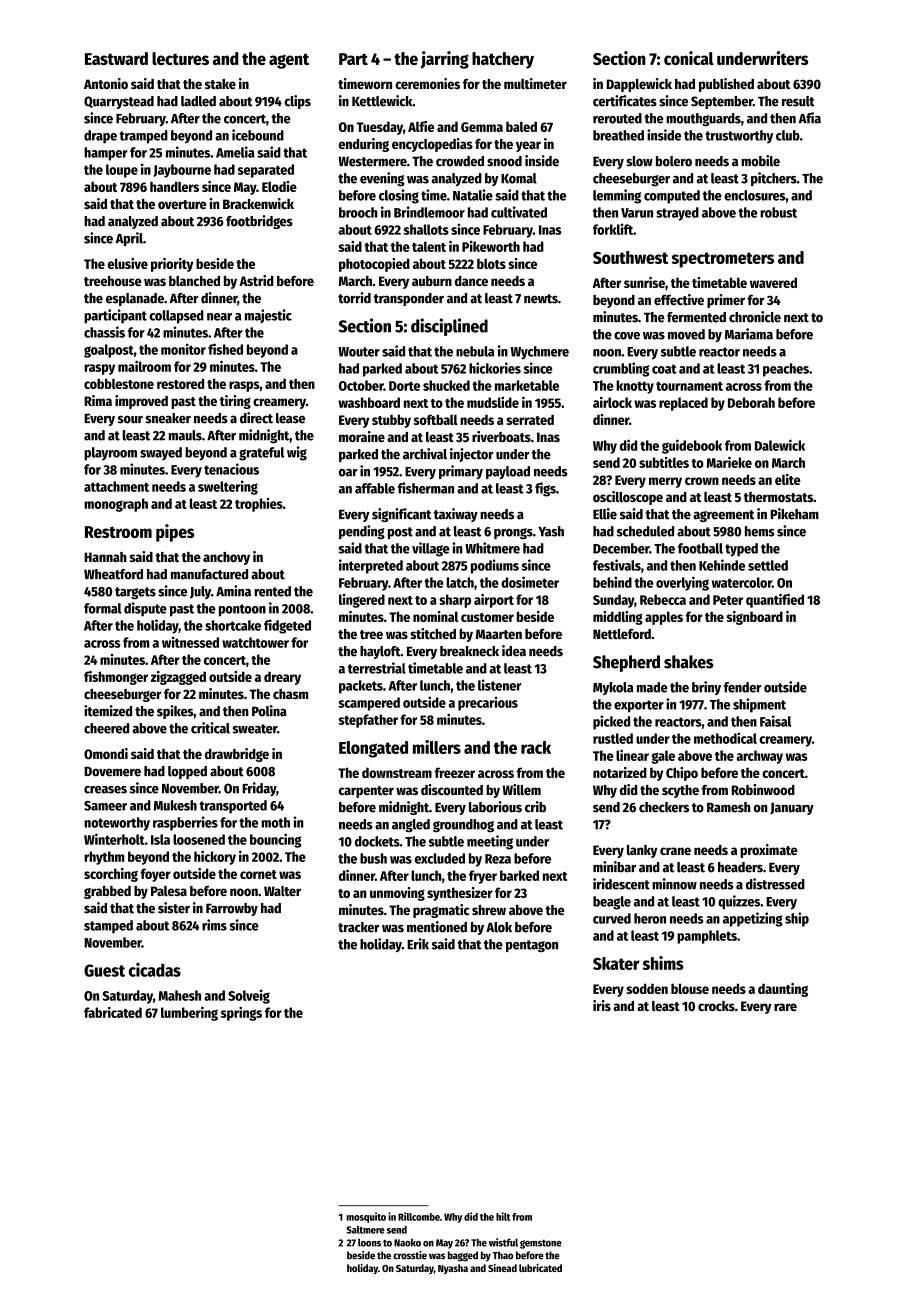  I want to click on agent, so click(289, 61).
